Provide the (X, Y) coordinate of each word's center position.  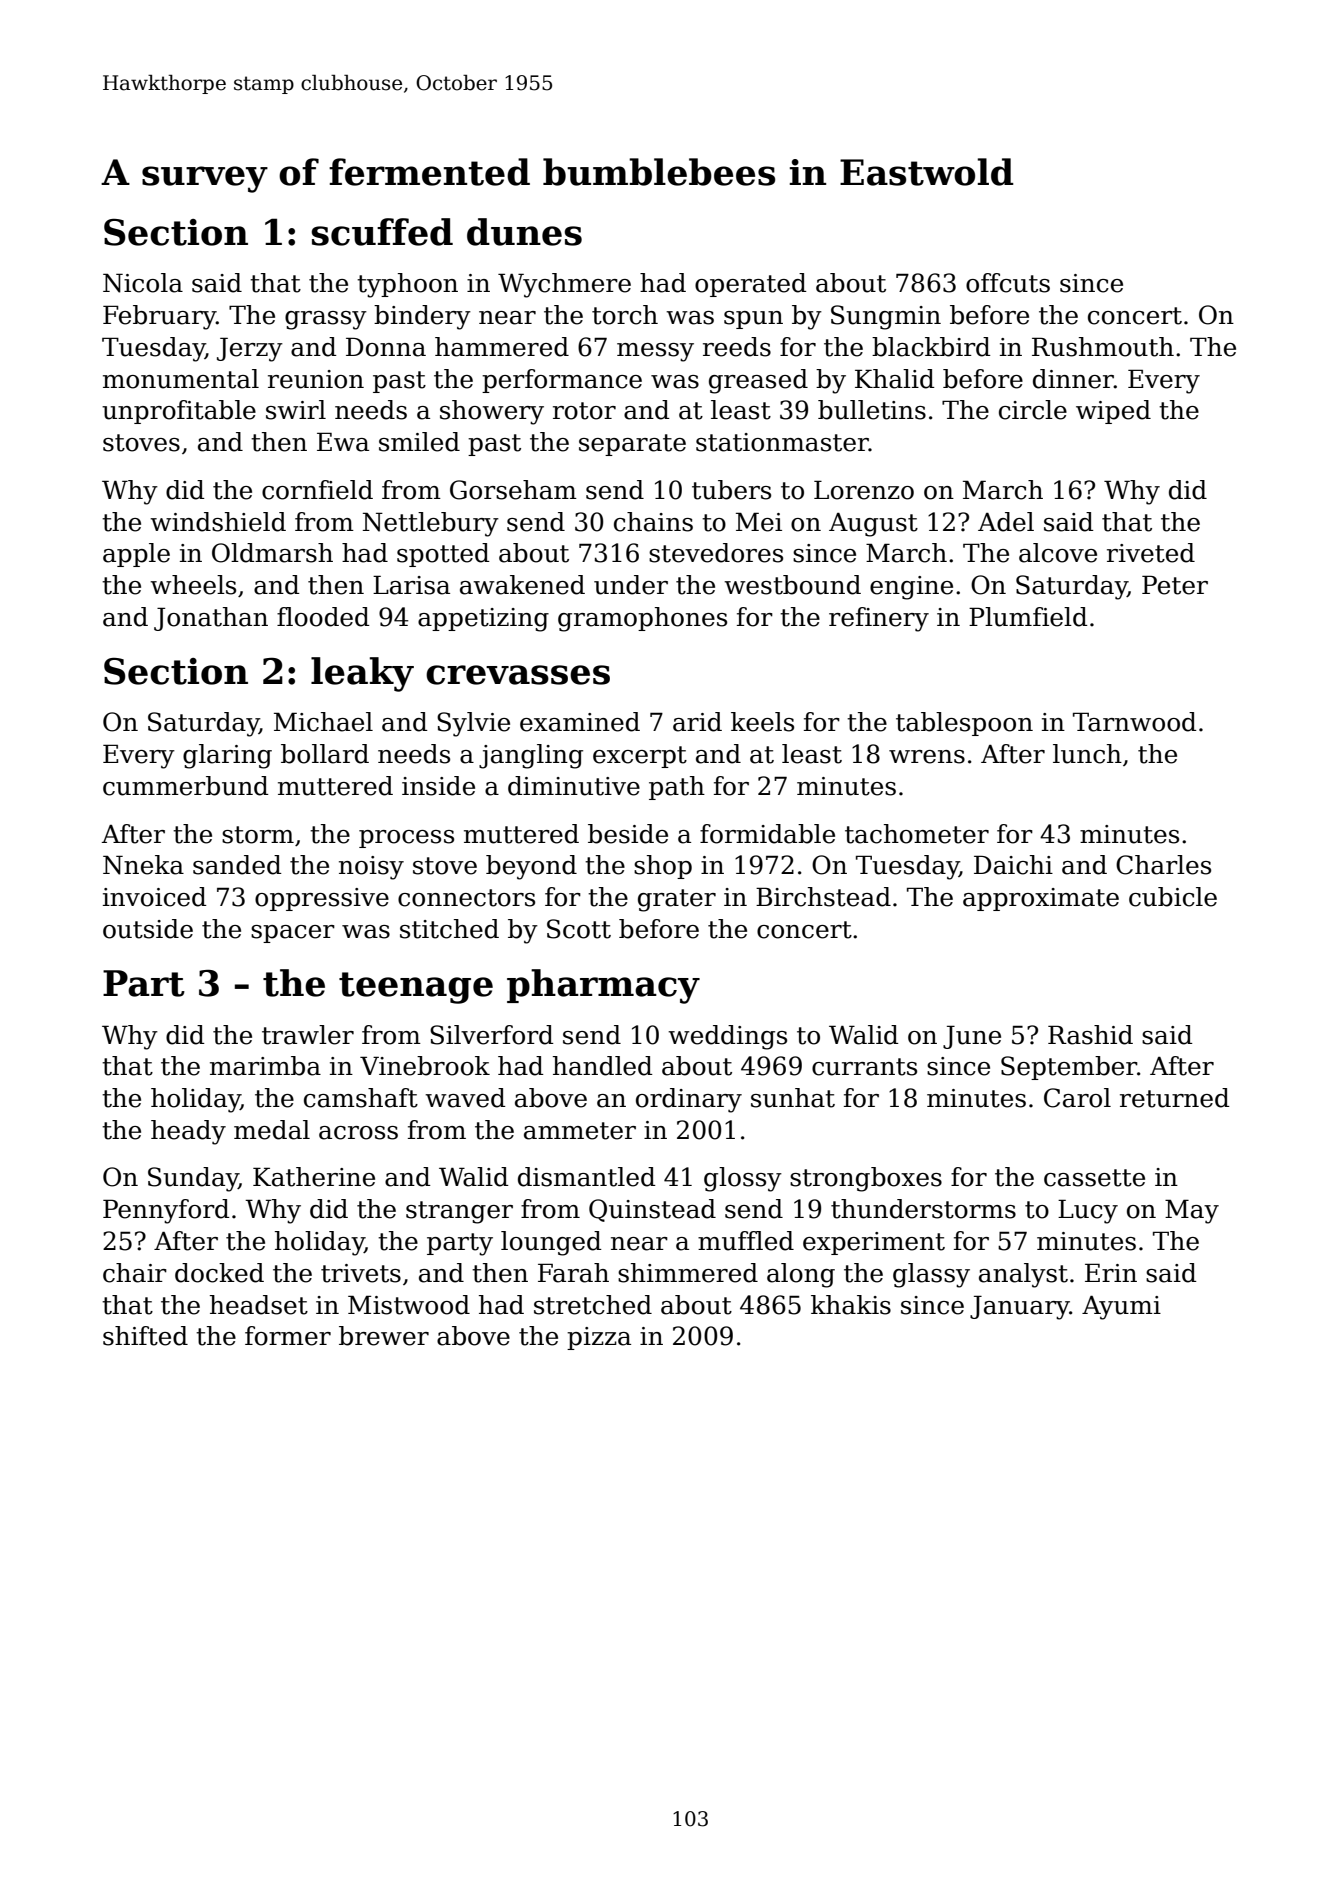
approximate (1041, 899)
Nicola (143, 283)
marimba (265, 1066)
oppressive (322, 899)
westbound (792, 585)
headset (259, 1305)
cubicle (1173, 897)
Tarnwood (1135, 722)
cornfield (317, 490)
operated (751, 285)
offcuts (1008, 283)
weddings (727, 1037)
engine (911, 588)
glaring (227, 756)
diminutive (574, 786)
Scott (579, 929)
